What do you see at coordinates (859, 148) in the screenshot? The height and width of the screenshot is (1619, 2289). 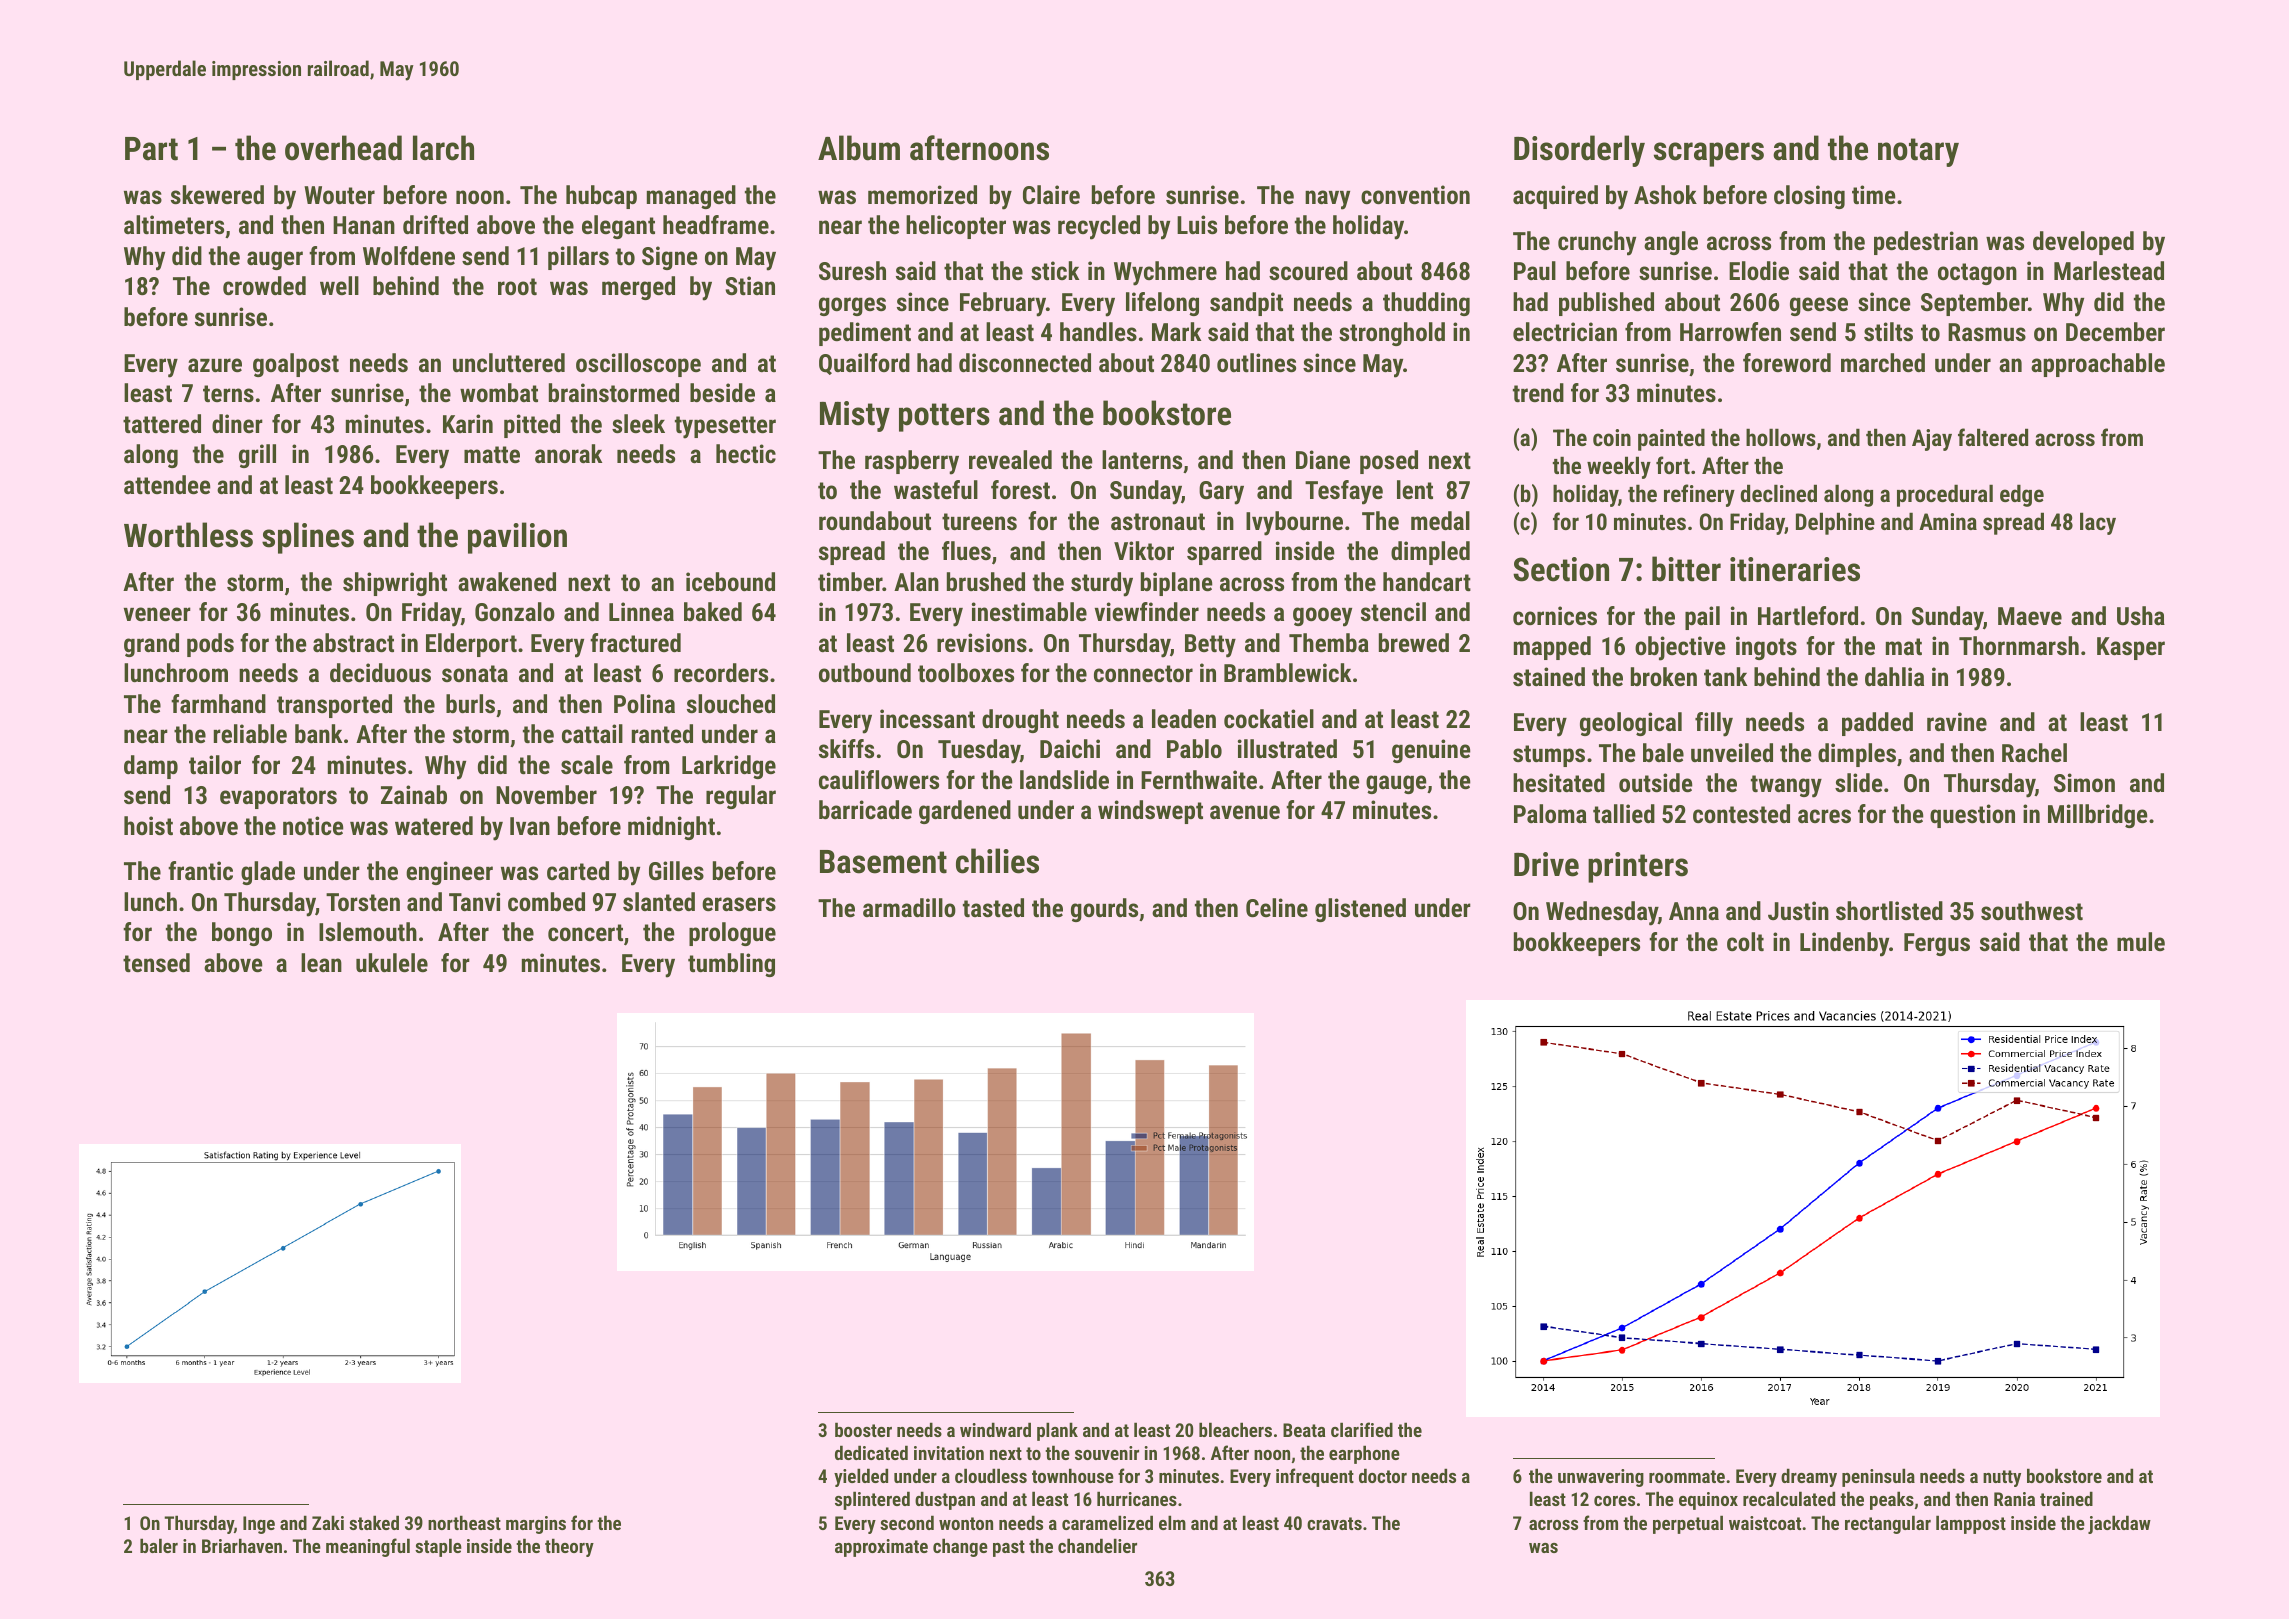 I see `Album` at bounding box center [859, 148].
